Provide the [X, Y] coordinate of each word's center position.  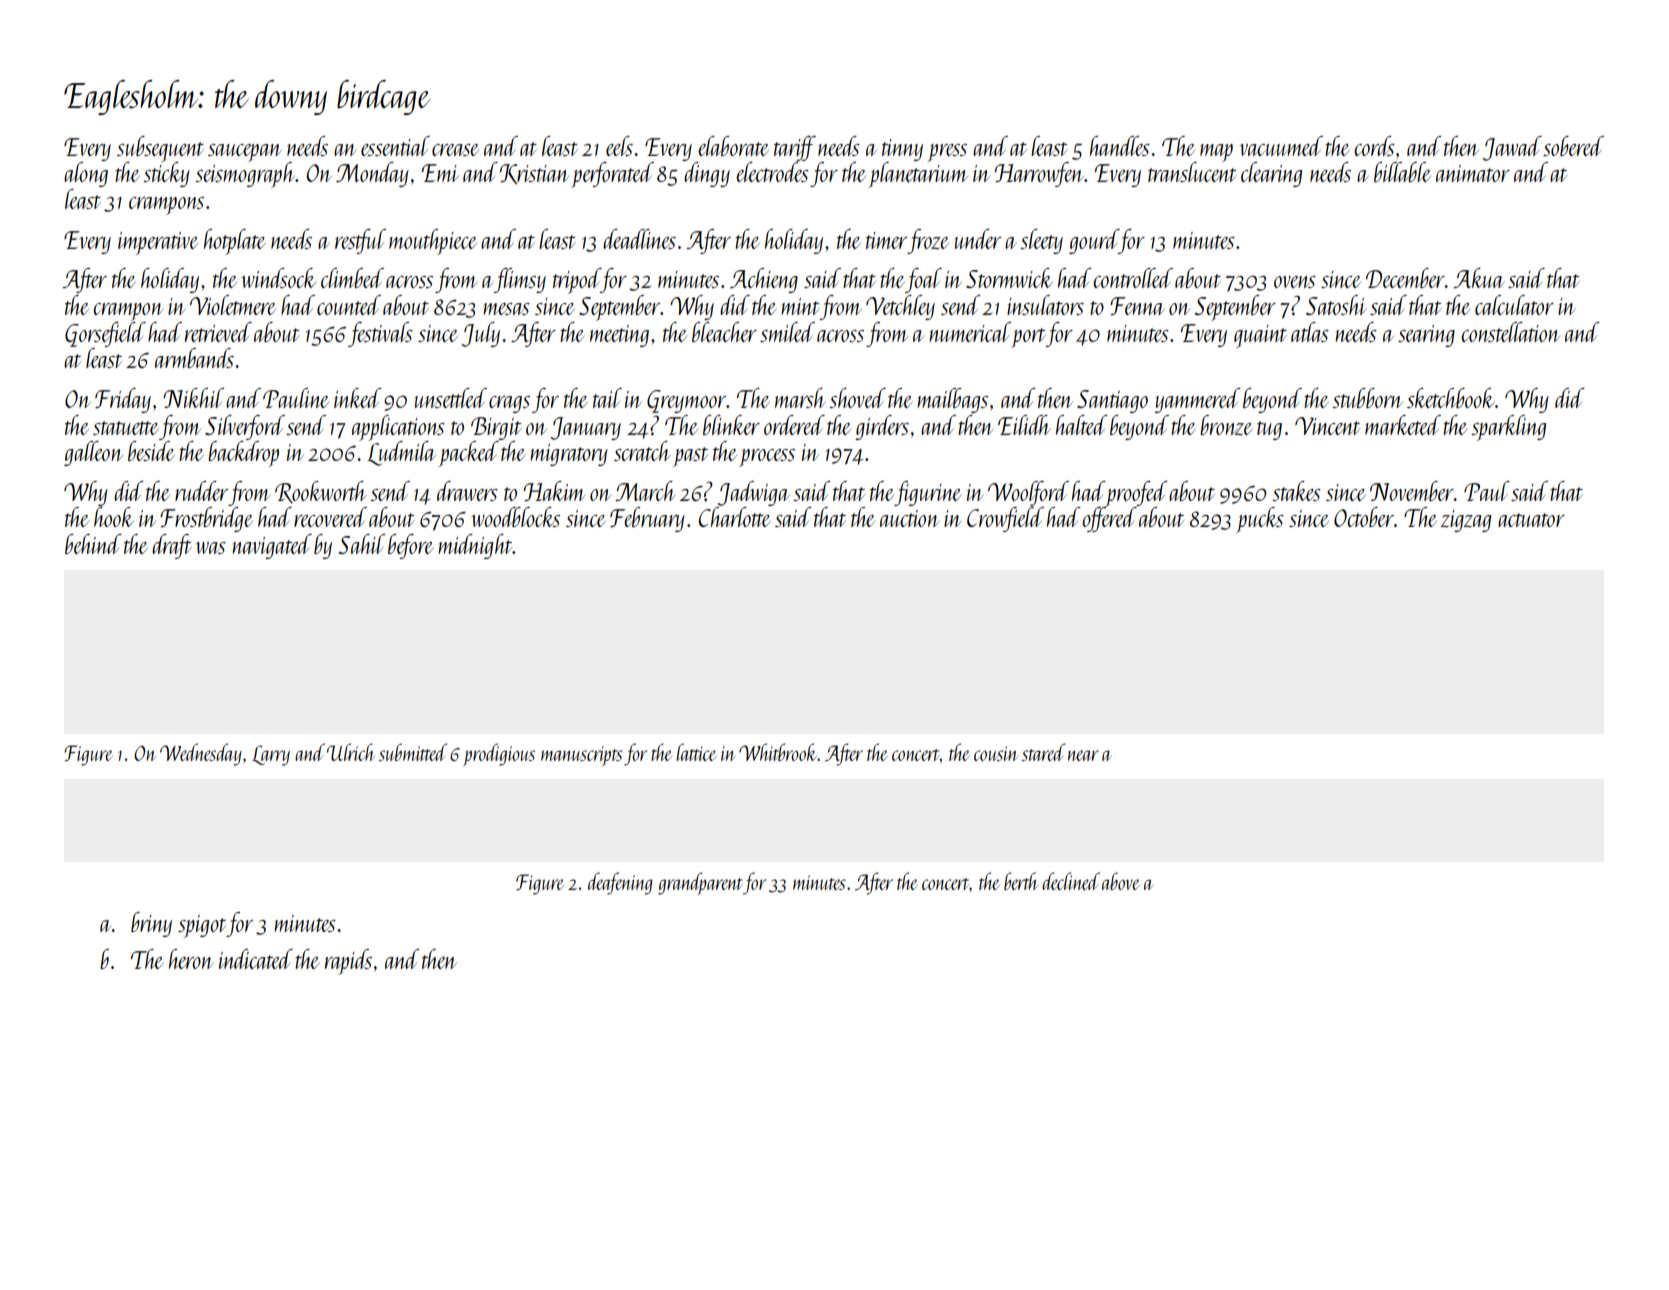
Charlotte [735, 517]
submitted [413, 752]
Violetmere [233, 305]
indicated [256, 959]
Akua [1479, 278]
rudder [201, 491]
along [86, 174]
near [1083, 755]
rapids [348, 962]
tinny [902, 150]
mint [800, 306]
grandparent [700, 883]
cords [1374, 146]
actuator [1531, 520]
